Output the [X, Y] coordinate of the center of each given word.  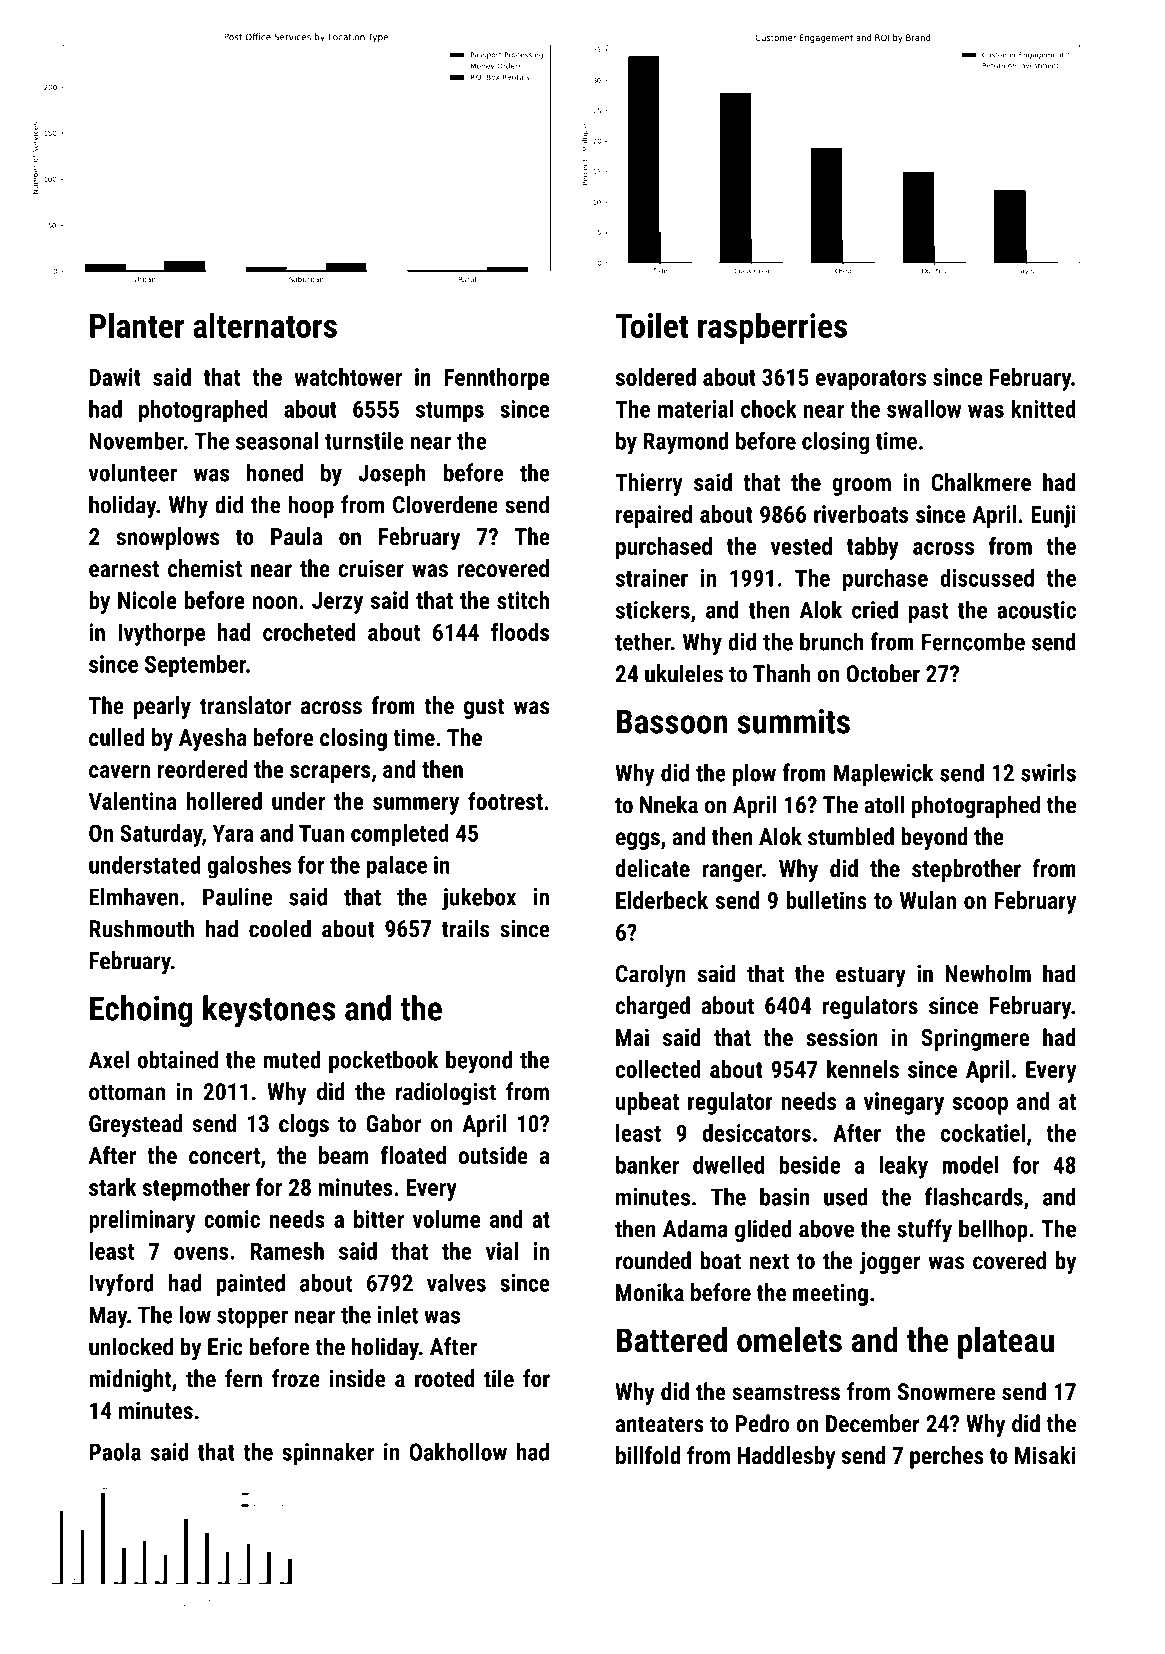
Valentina [133, 801]
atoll [884, 804]
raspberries [772, 328]
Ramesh [287, 1251]
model [970, 1164]
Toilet [652, 325]
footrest [505, 801]
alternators [265, 325]
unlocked [131, 1346]
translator [245, 705]
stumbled [851, 836]
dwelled [728, 1164]
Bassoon [672, 721]
